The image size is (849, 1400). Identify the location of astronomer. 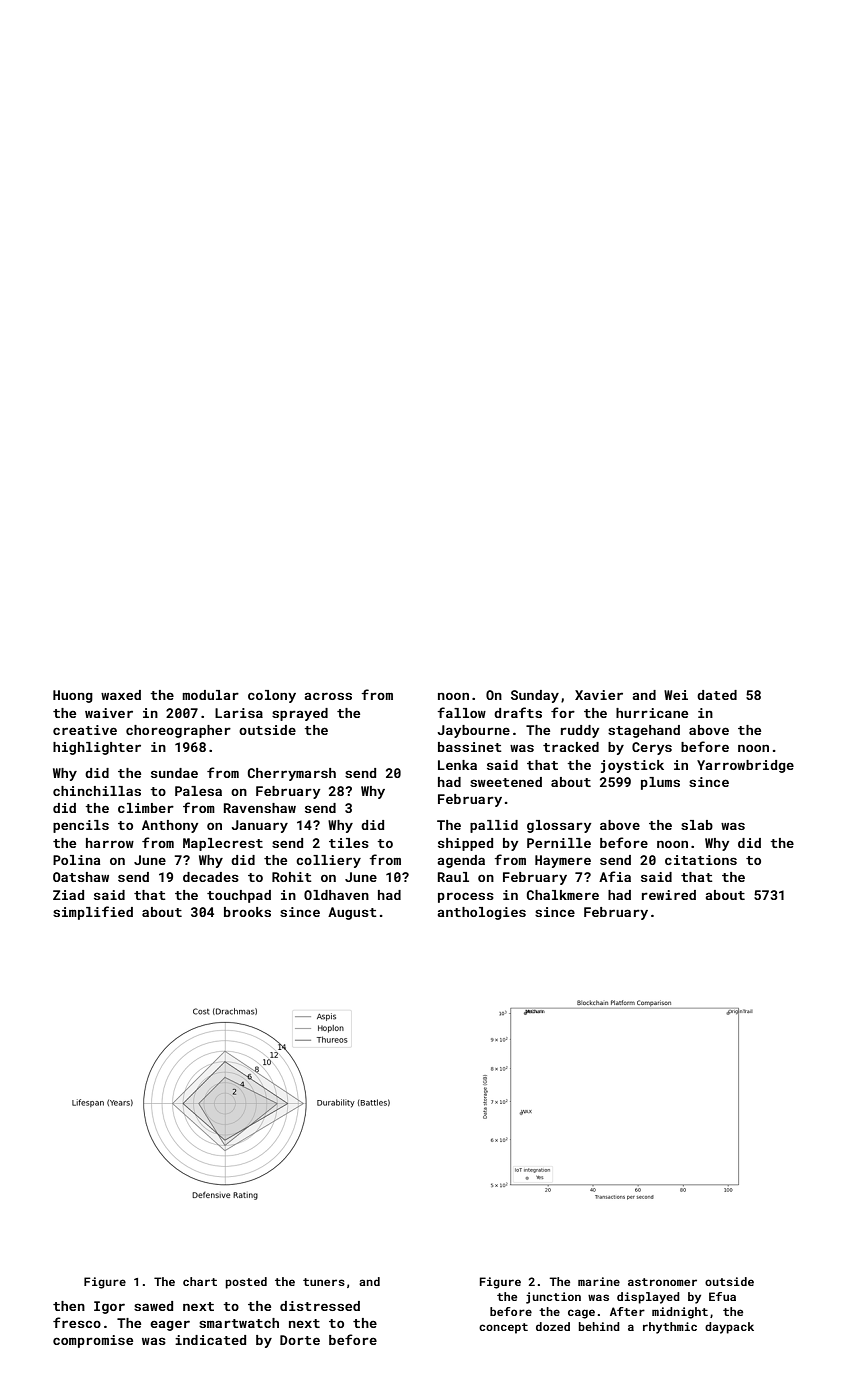
(662, 1282).
